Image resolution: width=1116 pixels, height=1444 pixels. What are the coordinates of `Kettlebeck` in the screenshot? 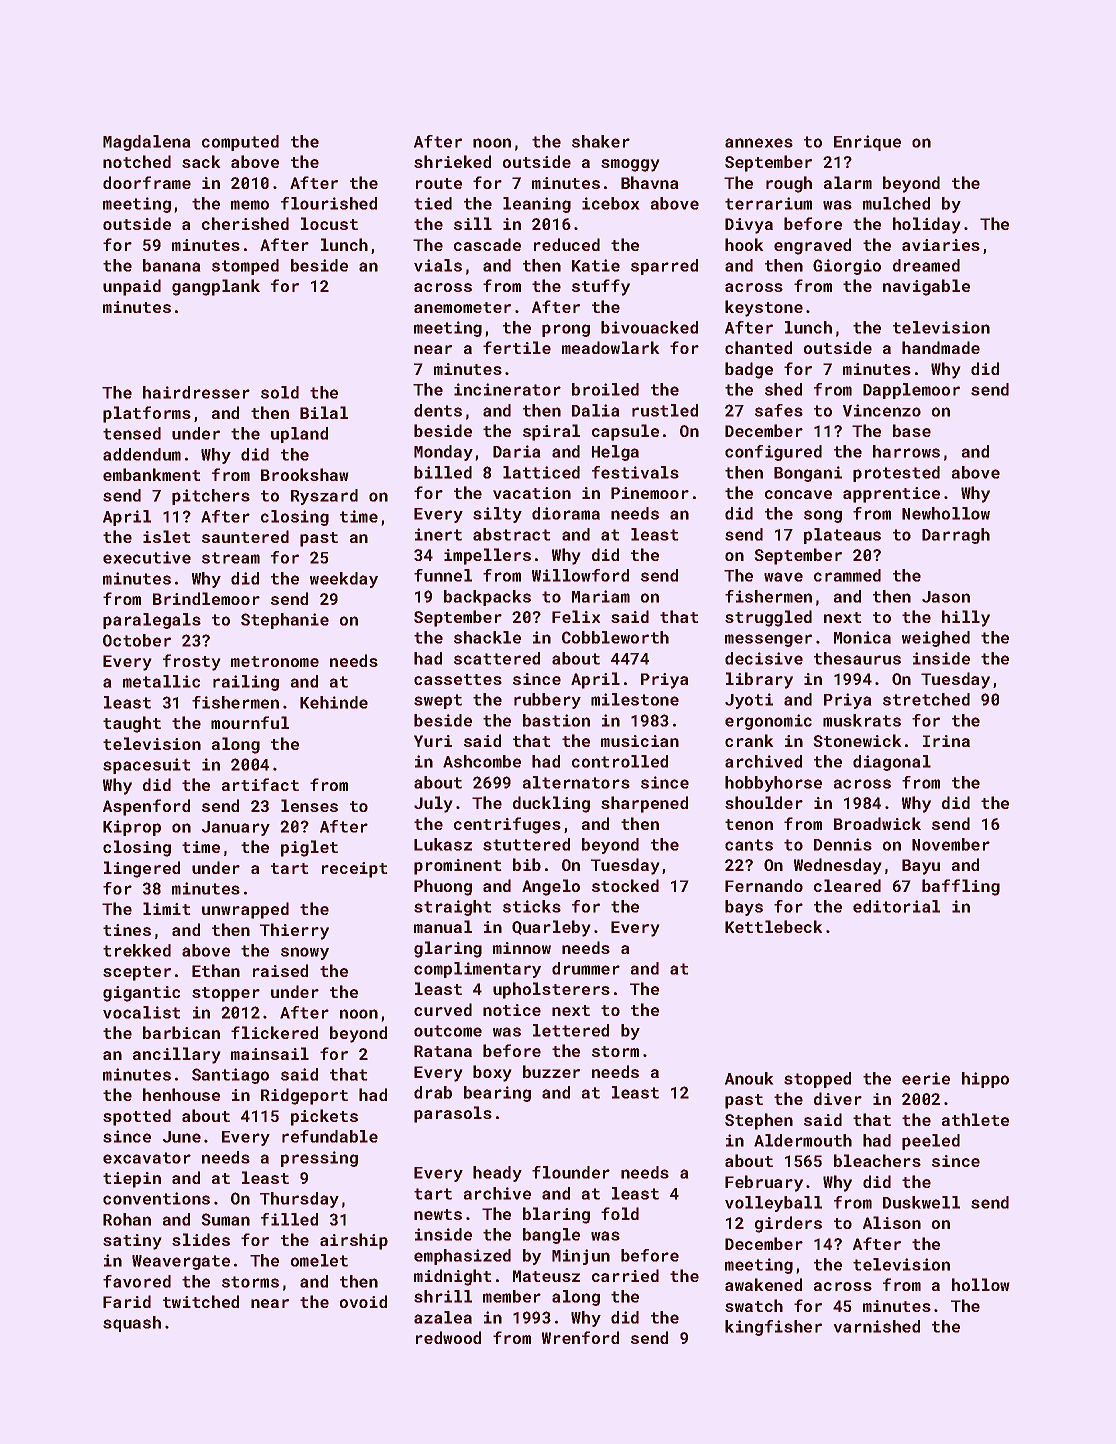 It's located at (774, 926).
